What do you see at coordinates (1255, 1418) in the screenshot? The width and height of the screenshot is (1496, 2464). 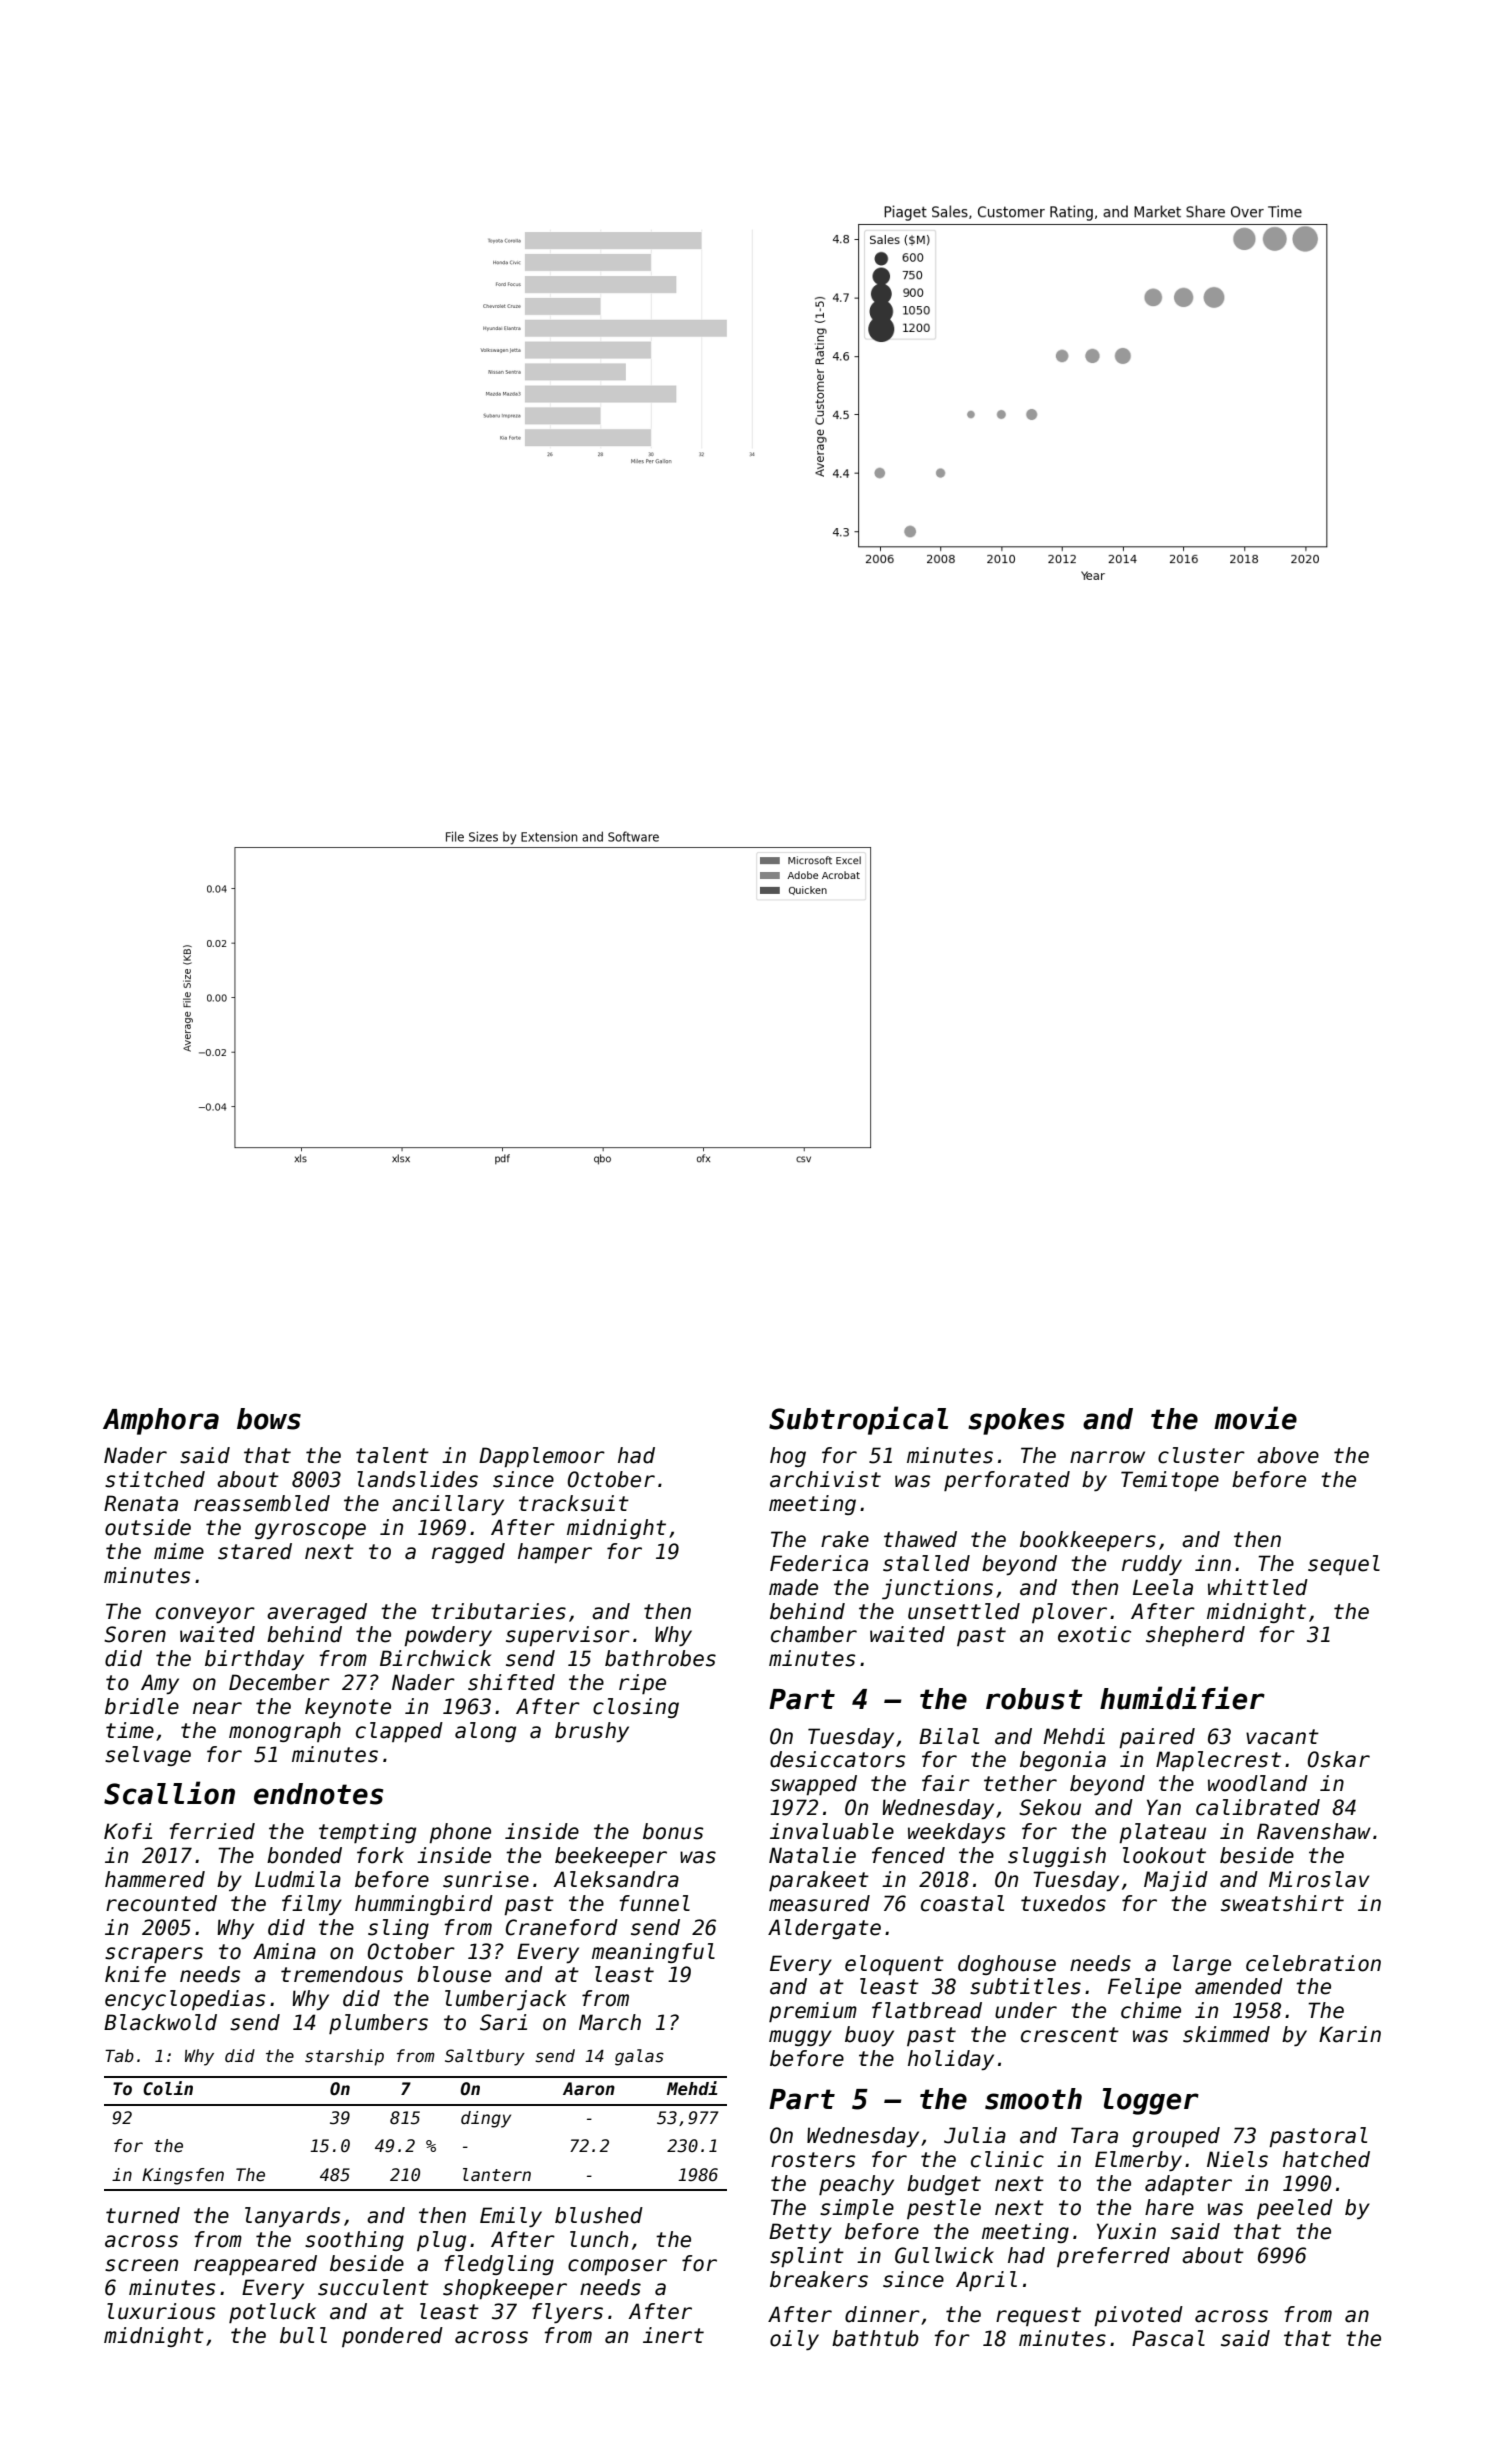 I see `movie` at bounding box center [1255, 1418].
